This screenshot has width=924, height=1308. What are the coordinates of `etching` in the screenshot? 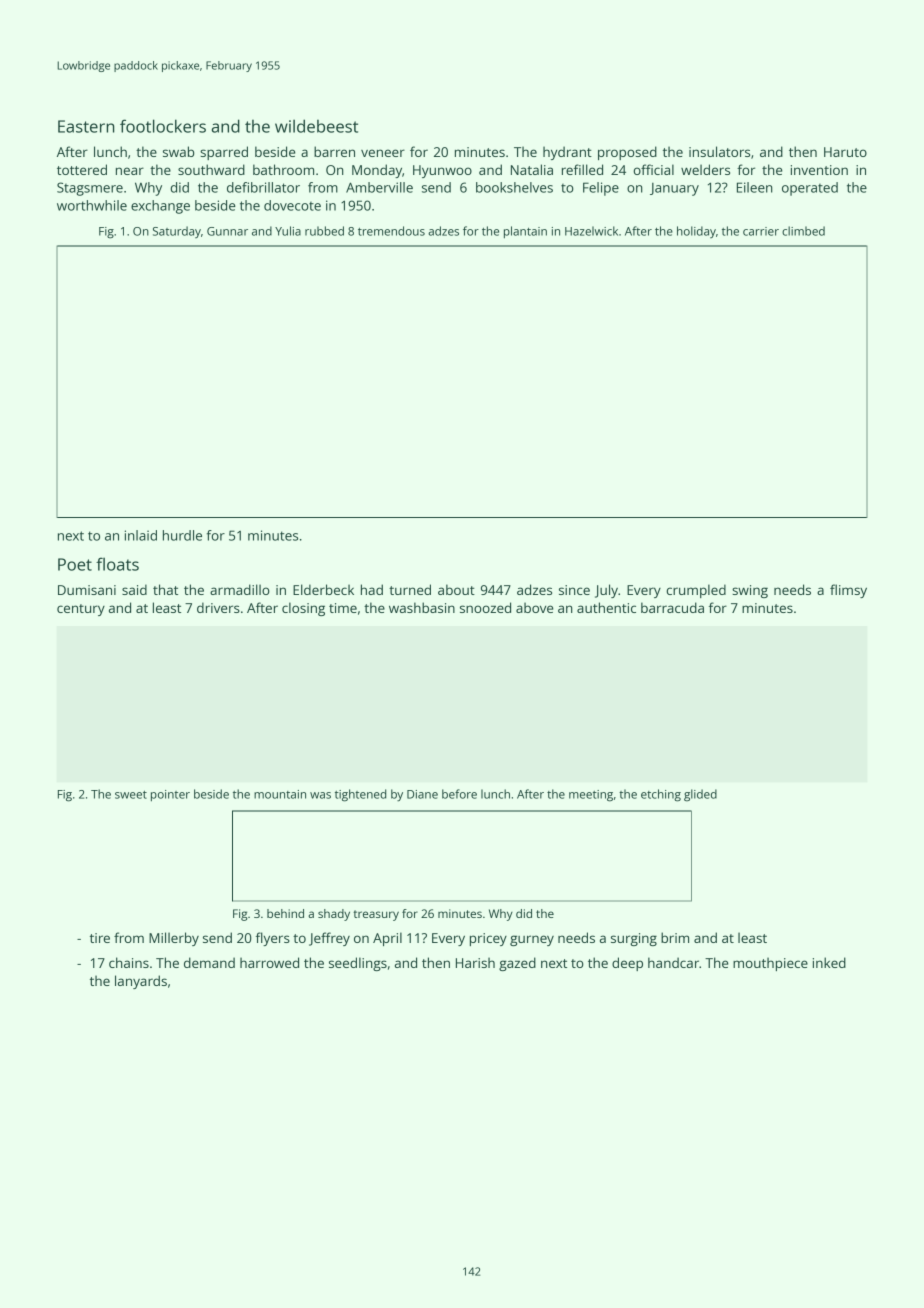 It's located at (661, 795).
